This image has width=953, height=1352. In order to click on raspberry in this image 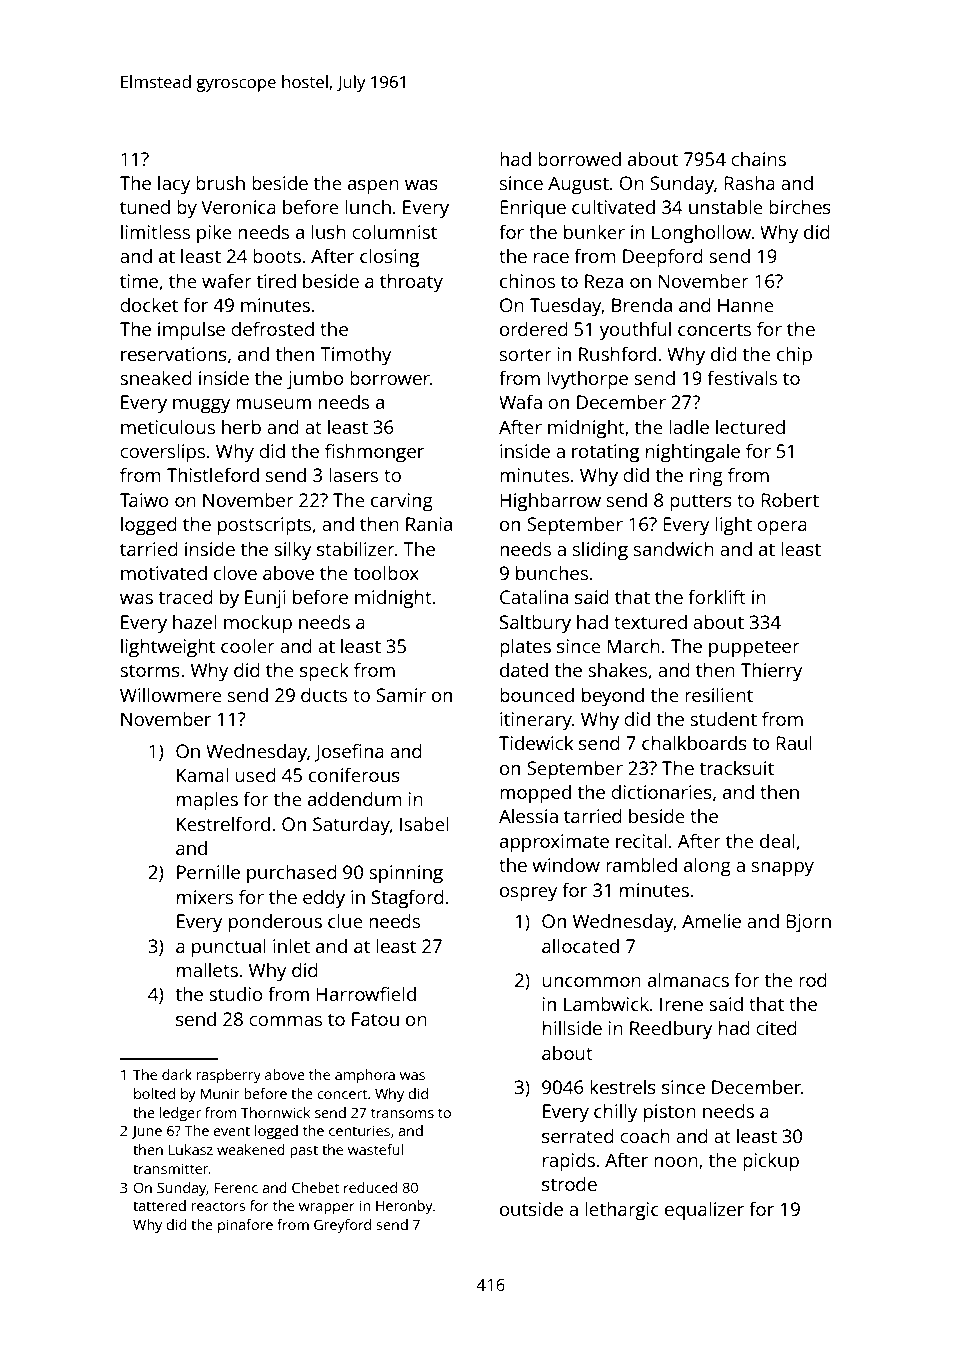, I will do `click(229, 1076)`.
